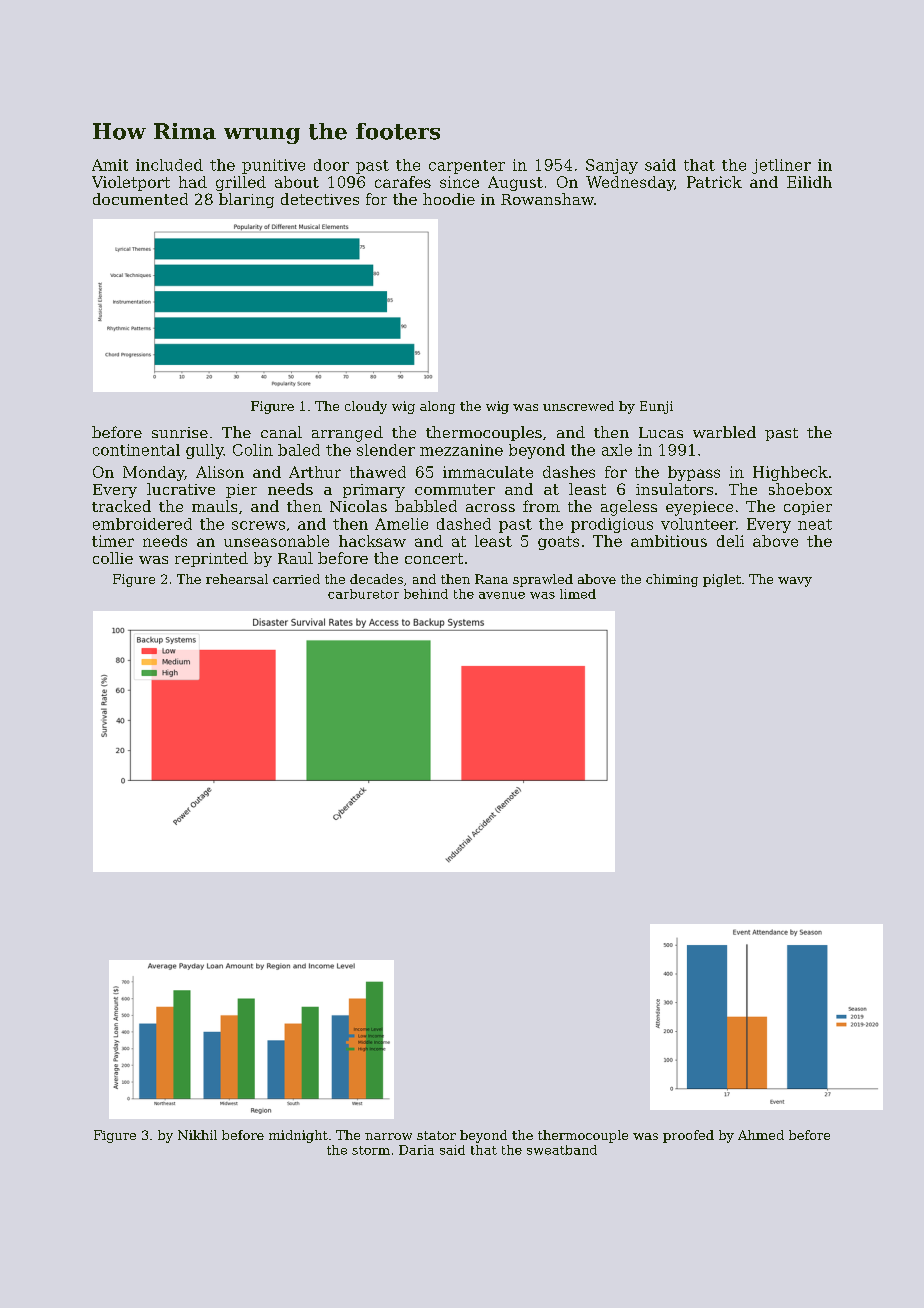  Describe the element at coordinates (781, 166) in the screenshot. I see `jetliner` at that location.
